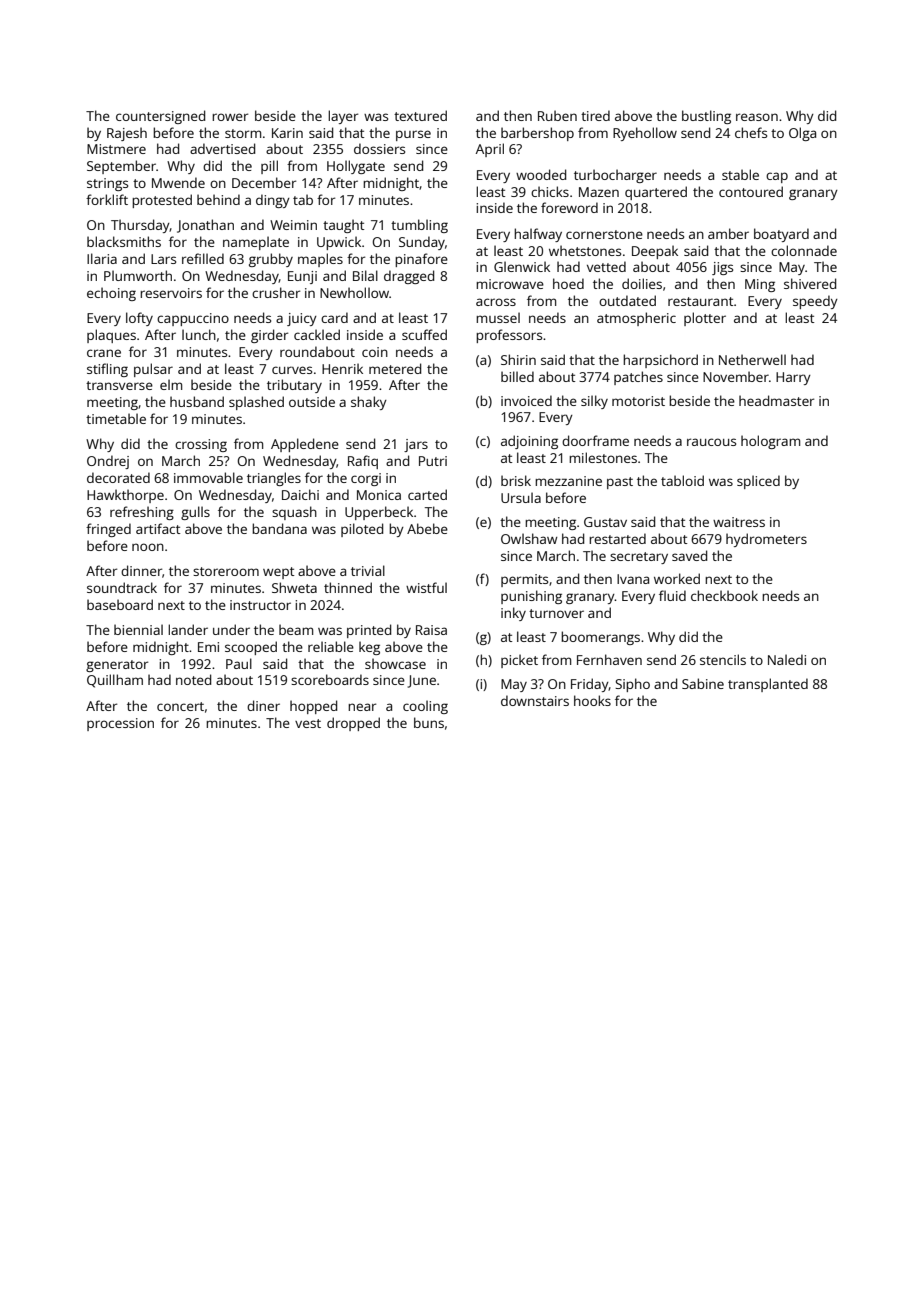 Image resolution: width=924 pixels, height=1308 pixels. Describe the element at coordinates (498, 317) in the screenshot. I see `mussel` at that location.
